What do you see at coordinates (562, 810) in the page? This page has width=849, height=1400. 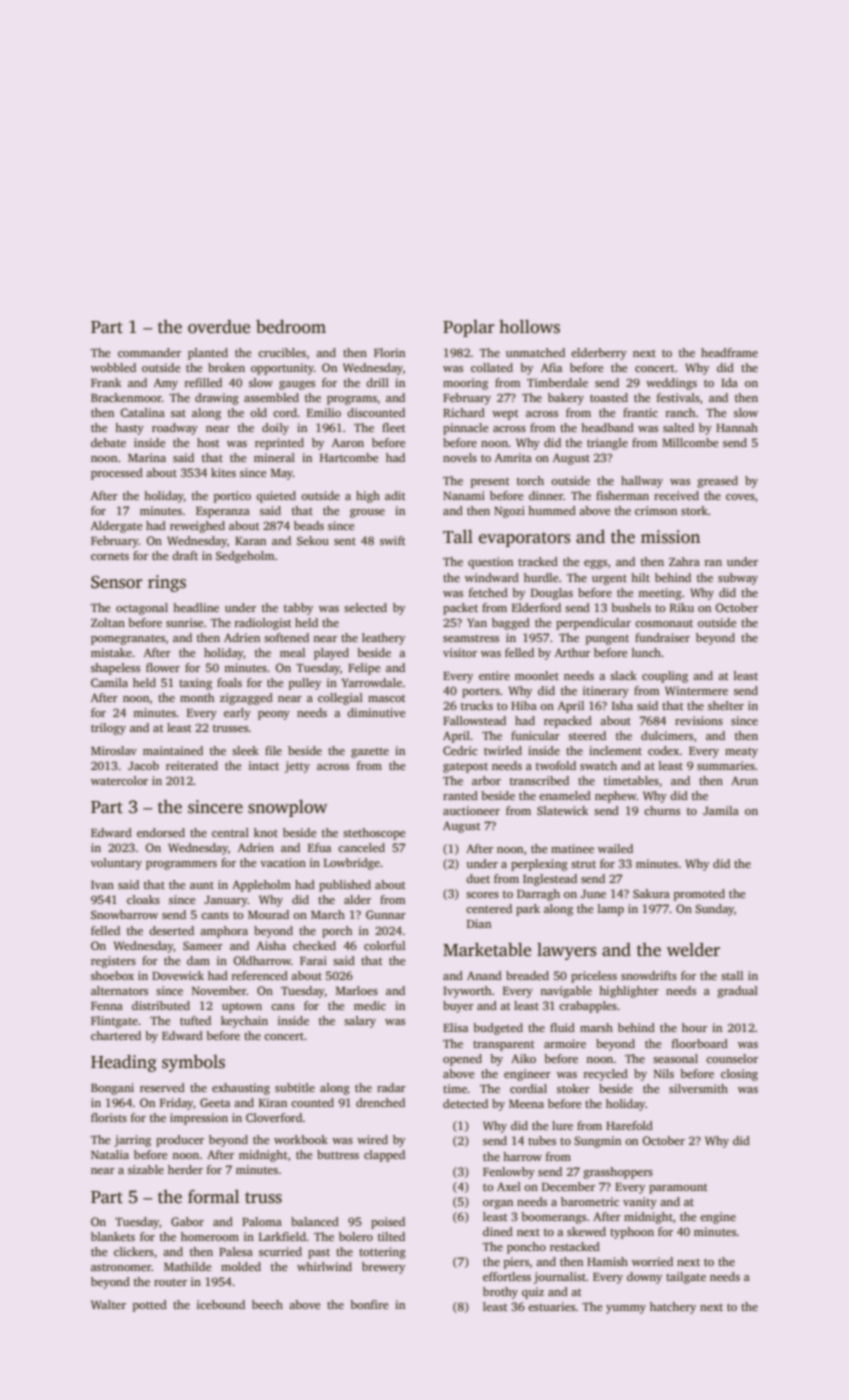 I see `Slatewick` at bounding box center [562, 810].
